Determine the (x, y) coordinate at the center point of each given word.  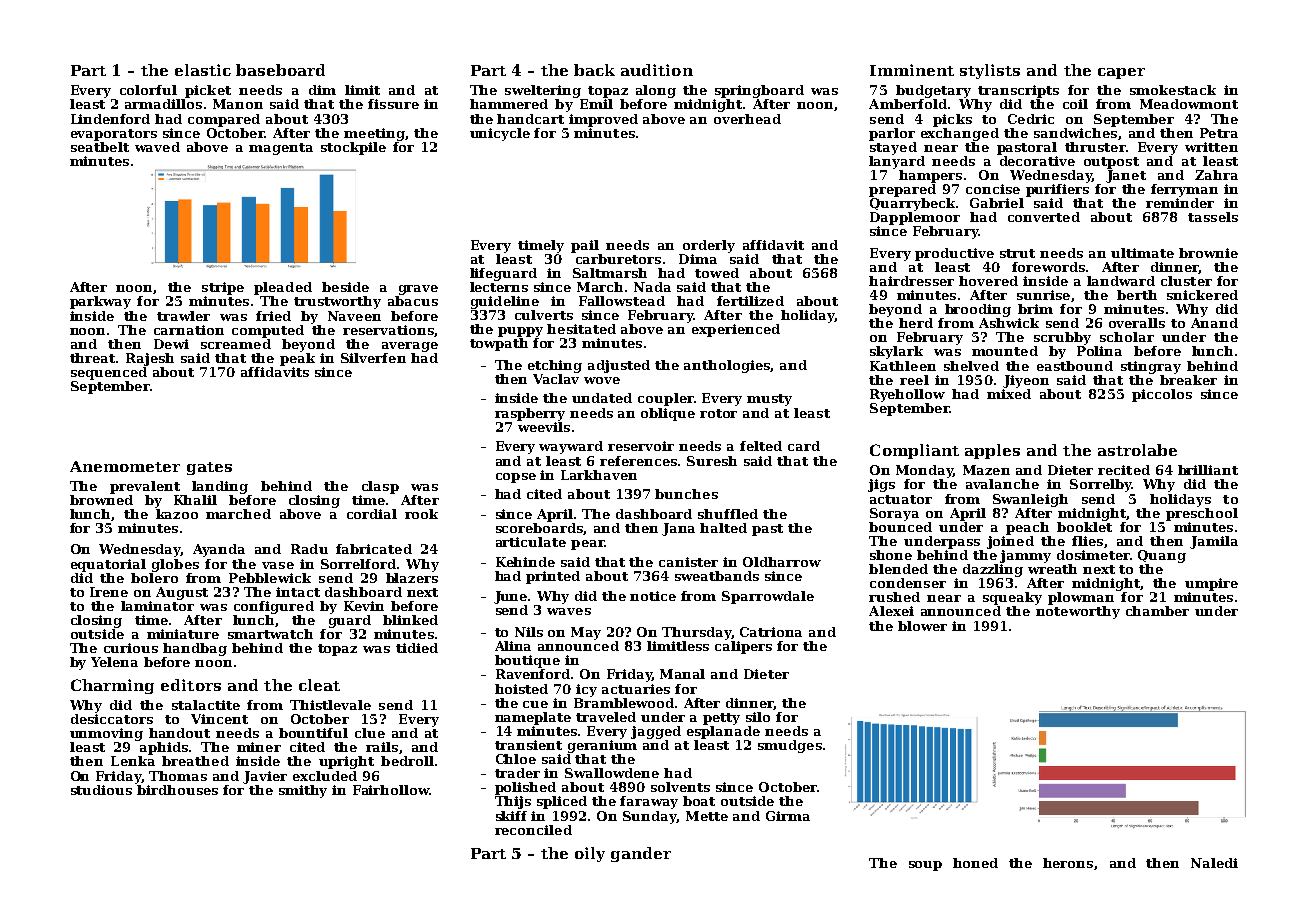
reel (914, 380)
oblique (668, 414)
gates (209, 468)
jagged (656, 732)
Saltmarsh (610, 273)
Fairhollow (391, 790)
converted (1044, 217)
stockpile (353, 148)
